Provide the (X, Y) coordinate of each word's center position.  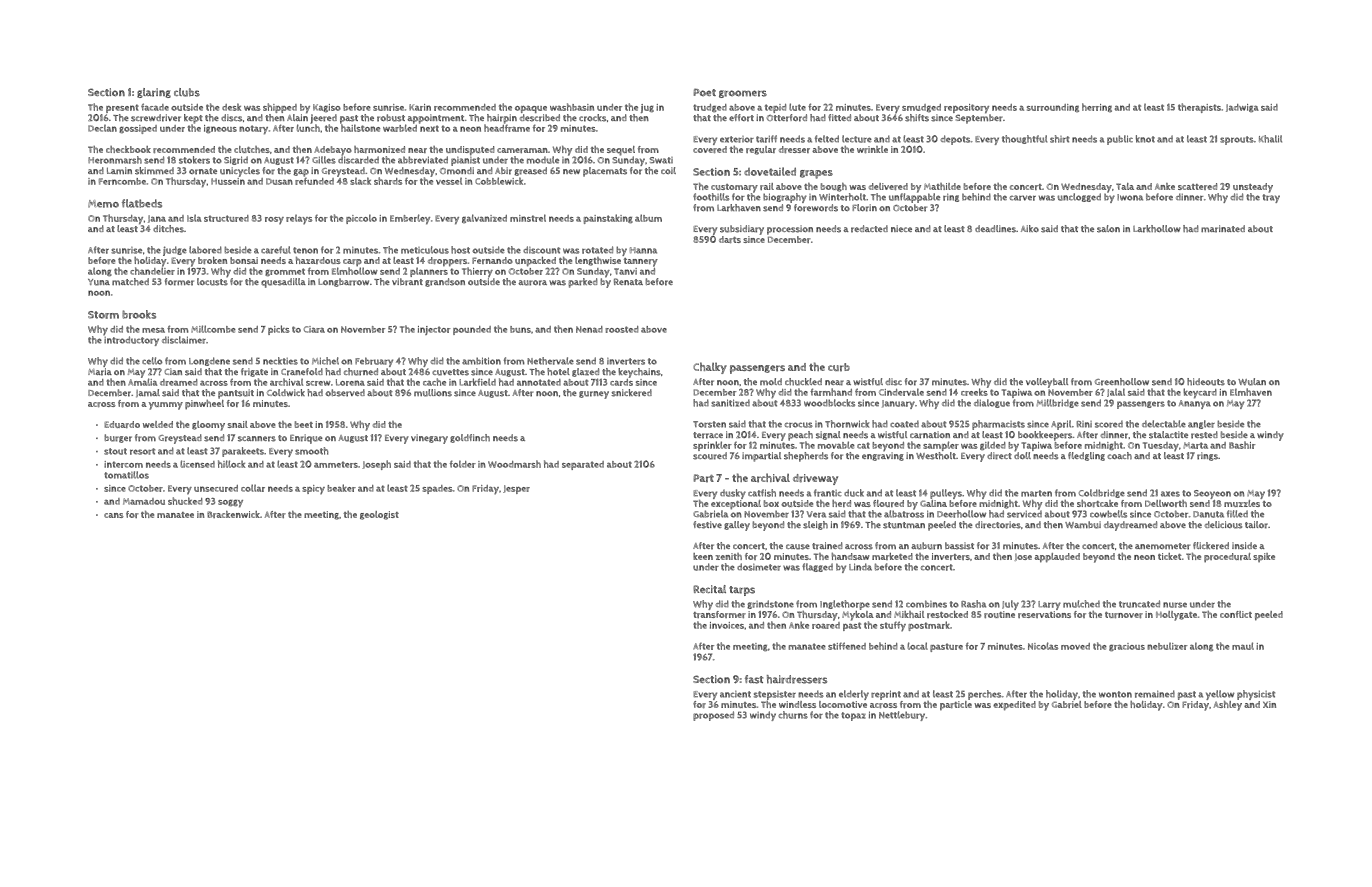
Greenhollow (1122, 382)
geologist (379, 515)
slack (360, 181)
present (122, 108)
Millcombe (213, 329)
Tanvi (625, 271)
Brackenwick (233, 514)
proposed (713, 716)
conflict (1236, 614)
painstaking (608, 219)
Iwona (1130, 197)
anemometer (1162, 546)
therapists (1199, 108)
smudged (921, 108)
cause (798, 547)
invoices (727, 625)
